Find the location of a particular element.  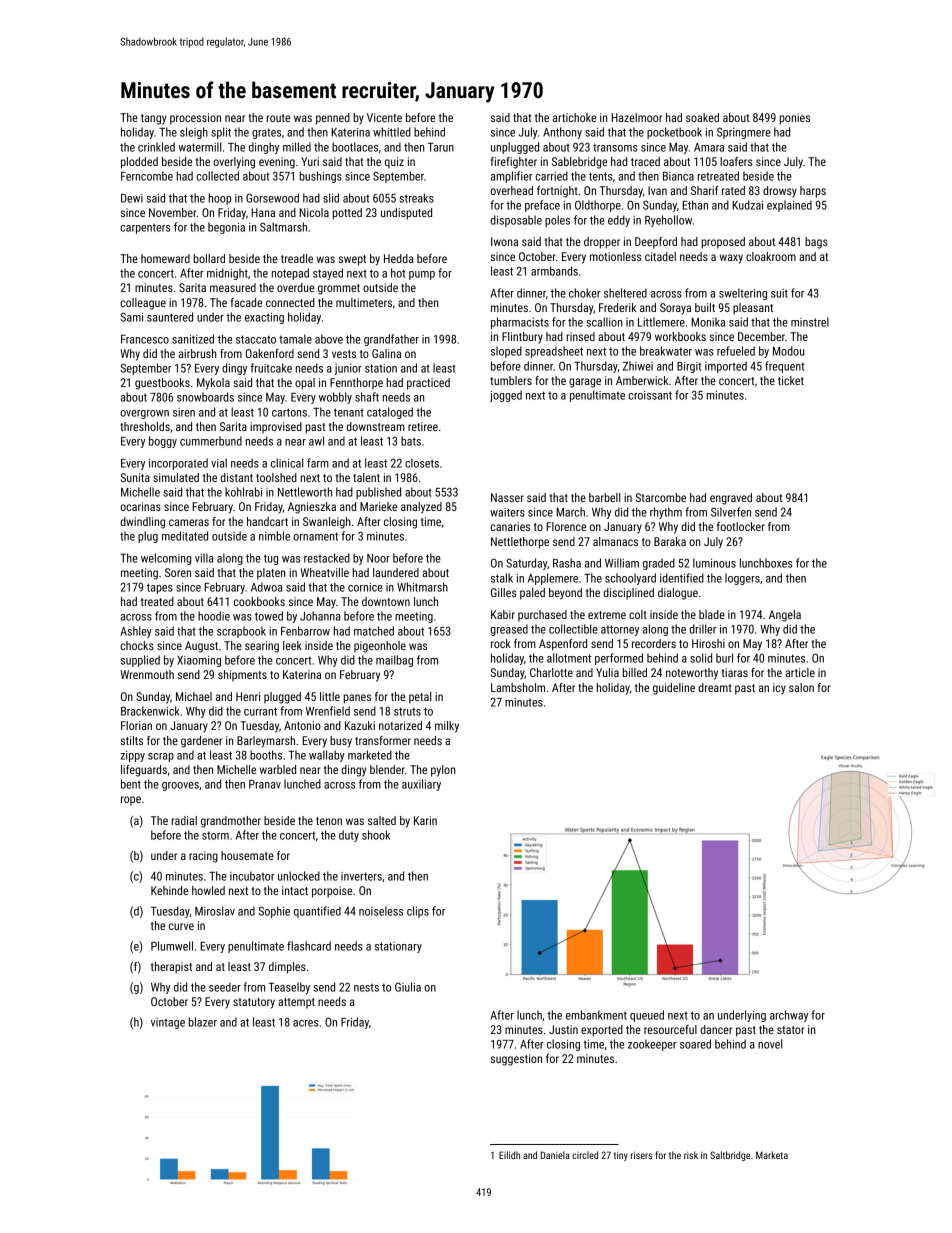

blazer is located at coordinates (203, 1022).
